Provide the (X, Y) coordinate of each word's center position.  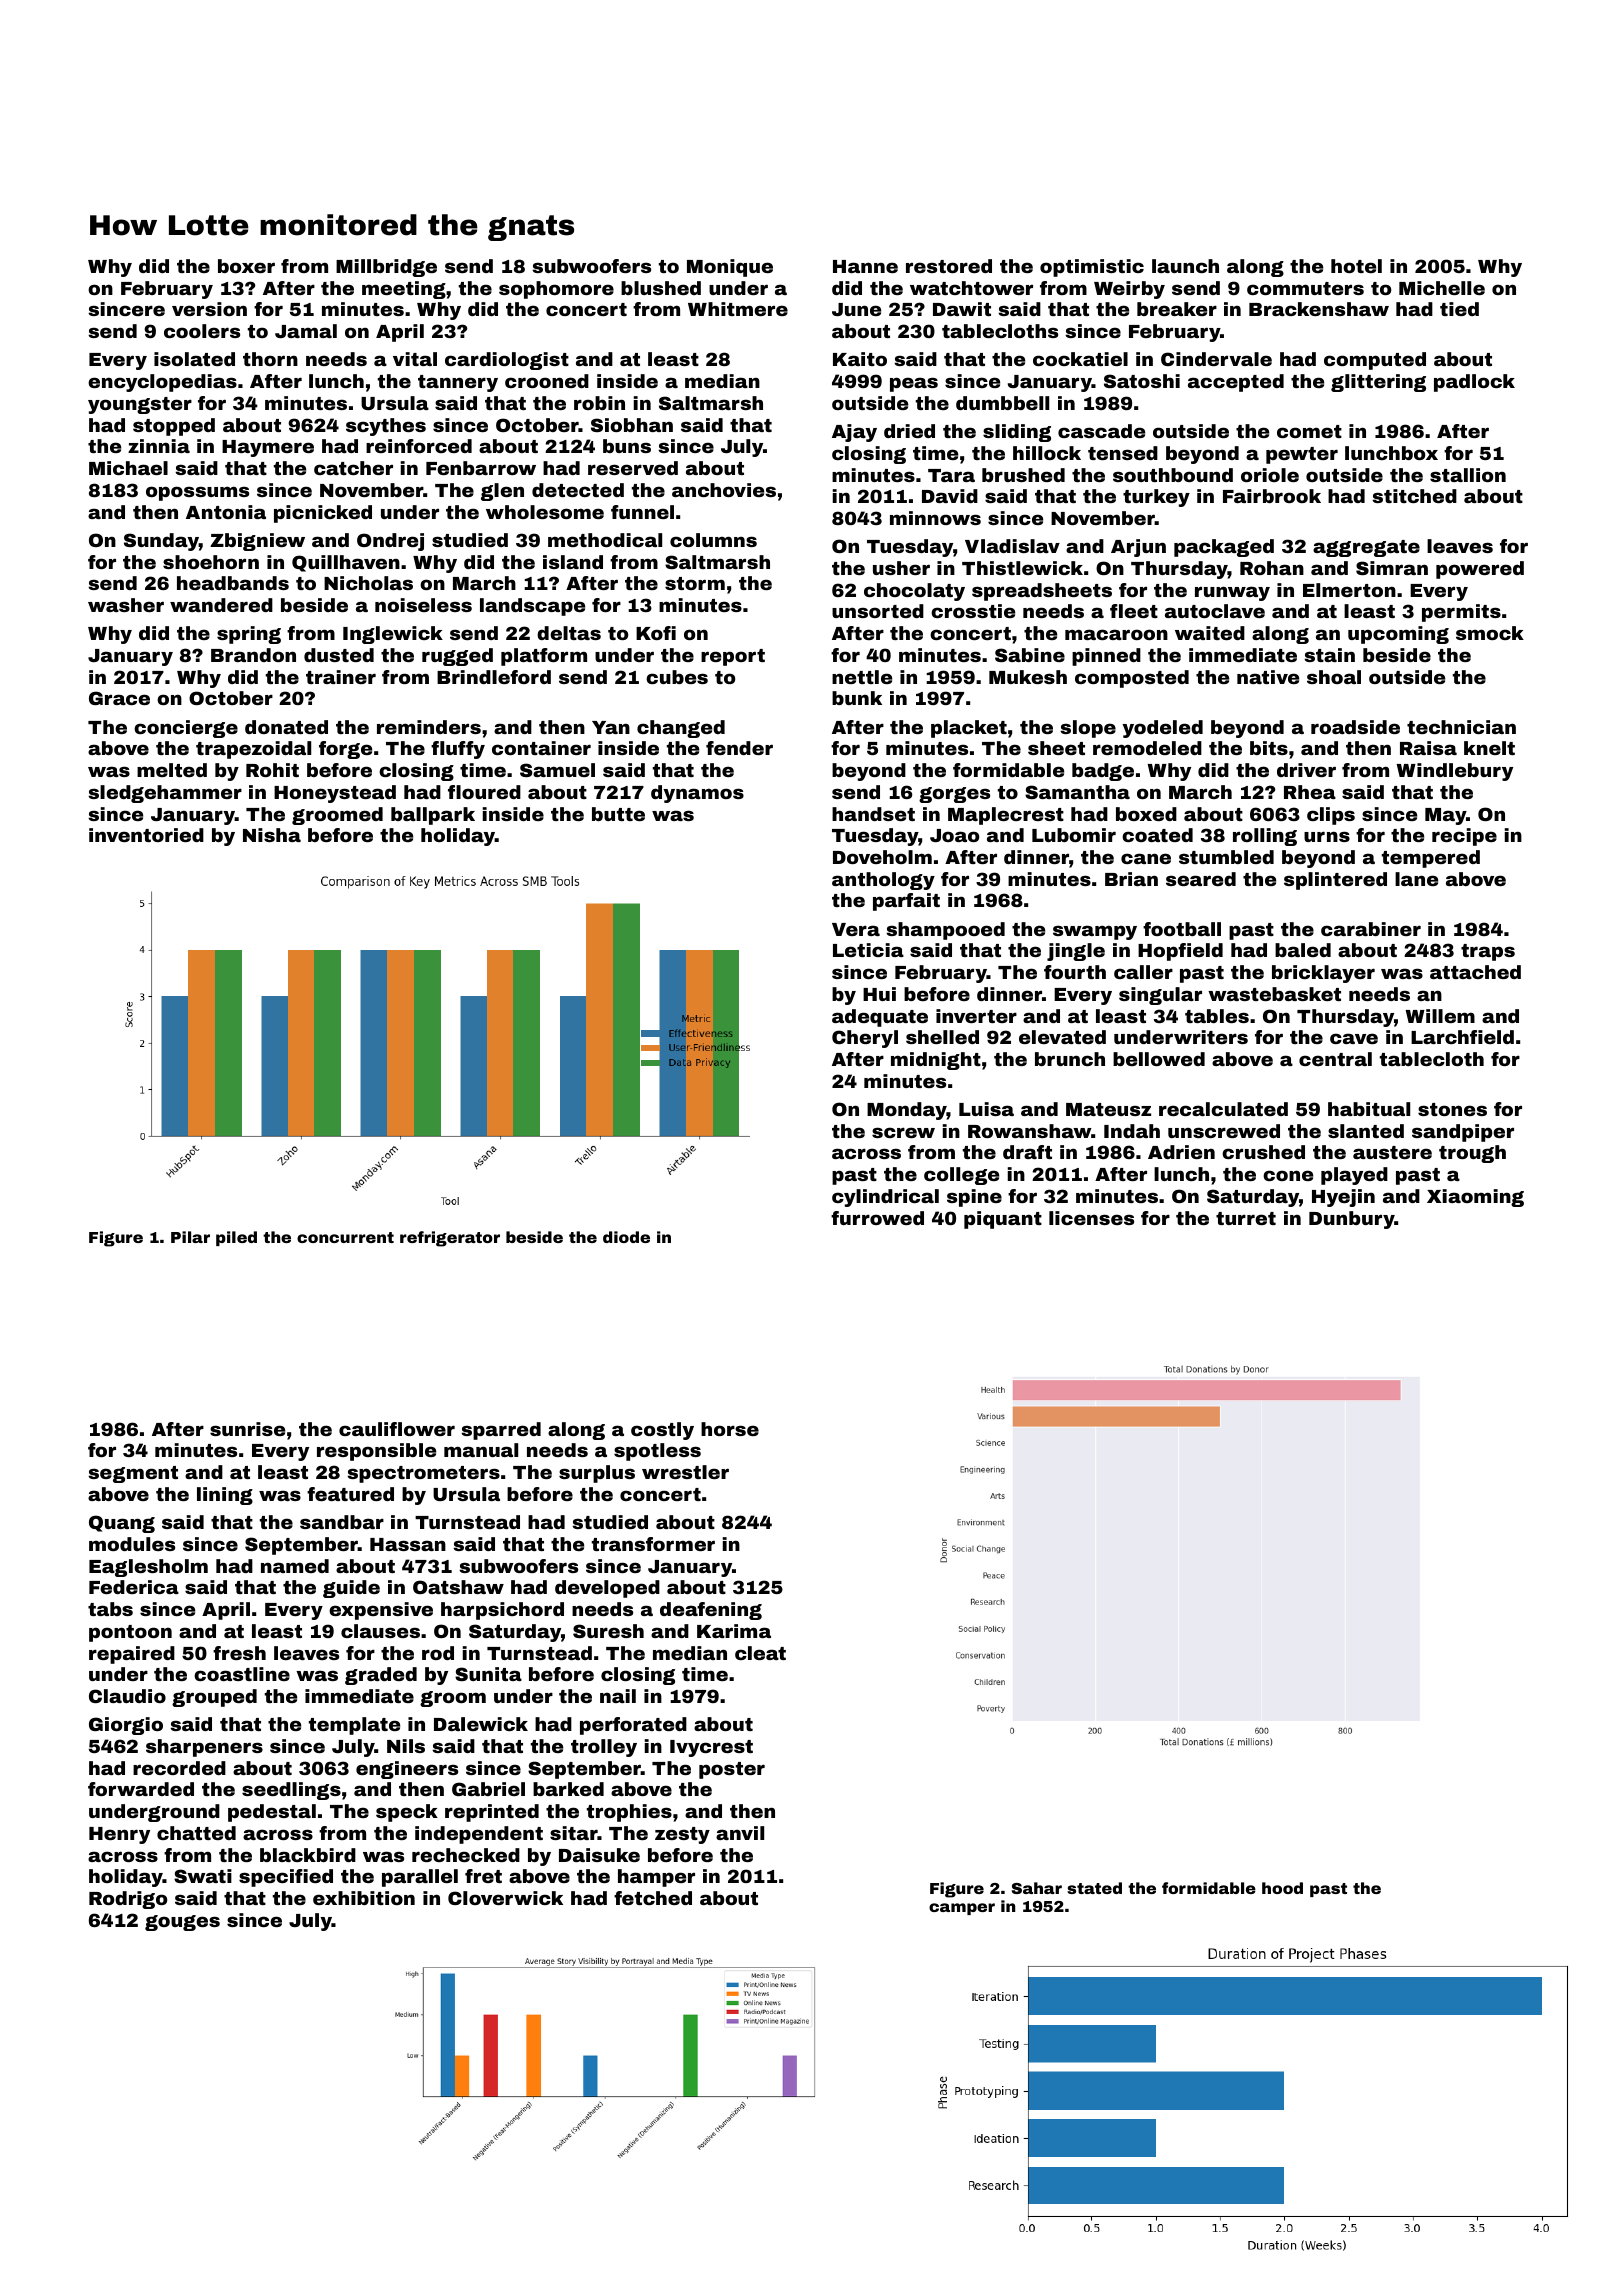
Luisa (986, 1109)
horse (730, 1429)
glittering (1378, 383)
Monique (730, 268)
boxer (246, 266)
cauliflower (397, 1429)
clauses (380, 1631)
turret (1246, 1218)
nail (618, 1696)
